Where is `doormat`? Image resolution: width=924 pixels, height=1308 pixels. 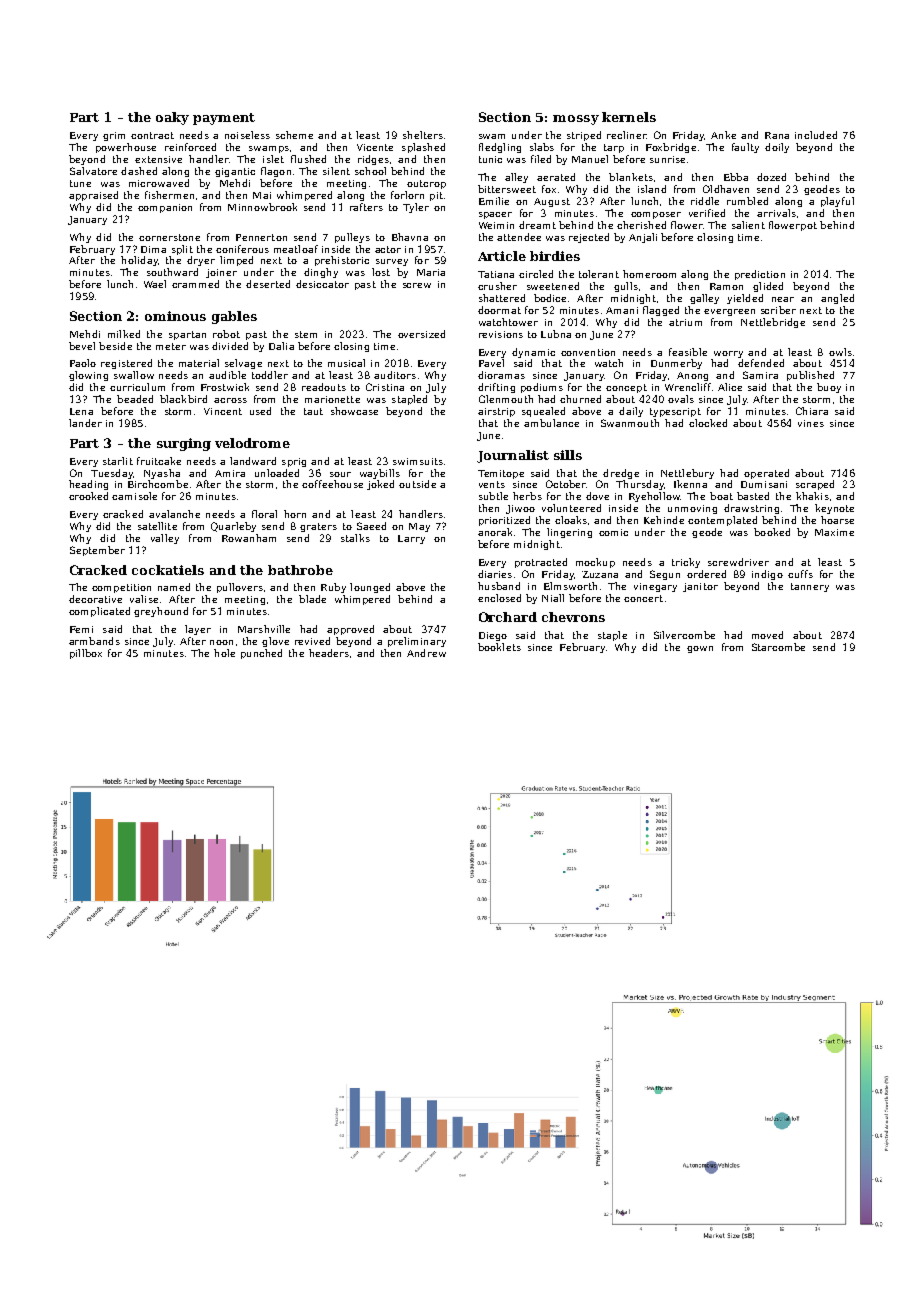 doormat is located at coordinates (499, 310).
